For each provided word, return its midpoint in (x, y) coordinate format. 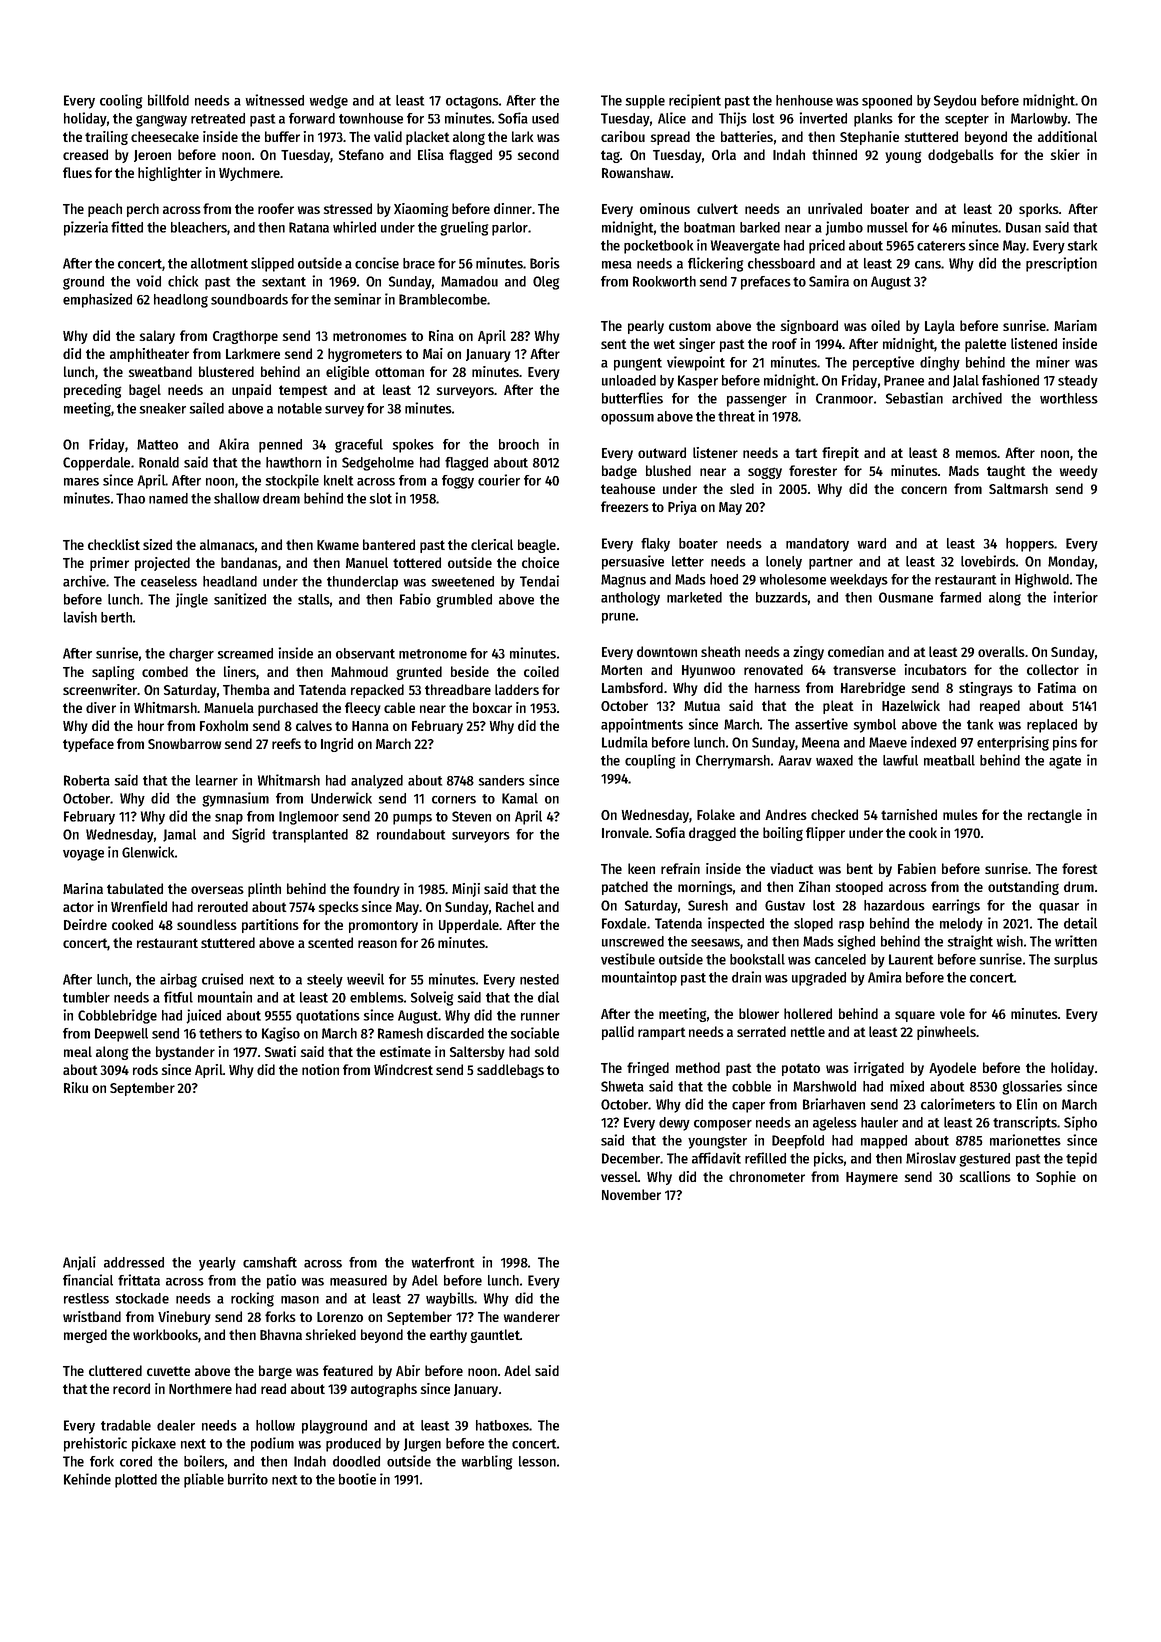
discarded (455, 1033)
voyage (83, 855)
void (148, 281)
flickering (715, 264)
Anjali (79, 1263)
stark (1082, 245)
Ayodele (952, 1069)
